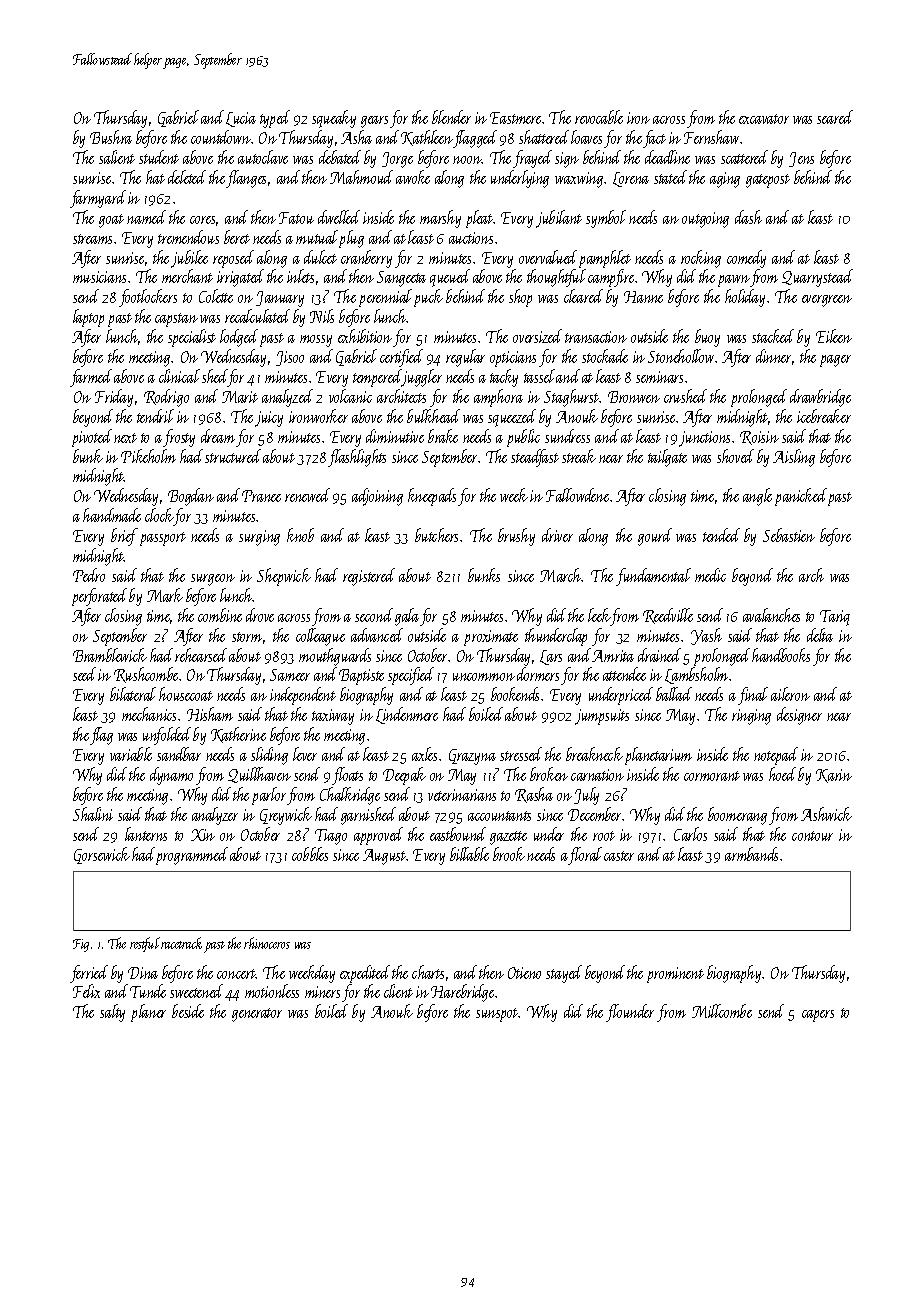  What do you see at coordinates (131, 754) in the screenshot?
I see `variable` at bounding box center [131, 754].
